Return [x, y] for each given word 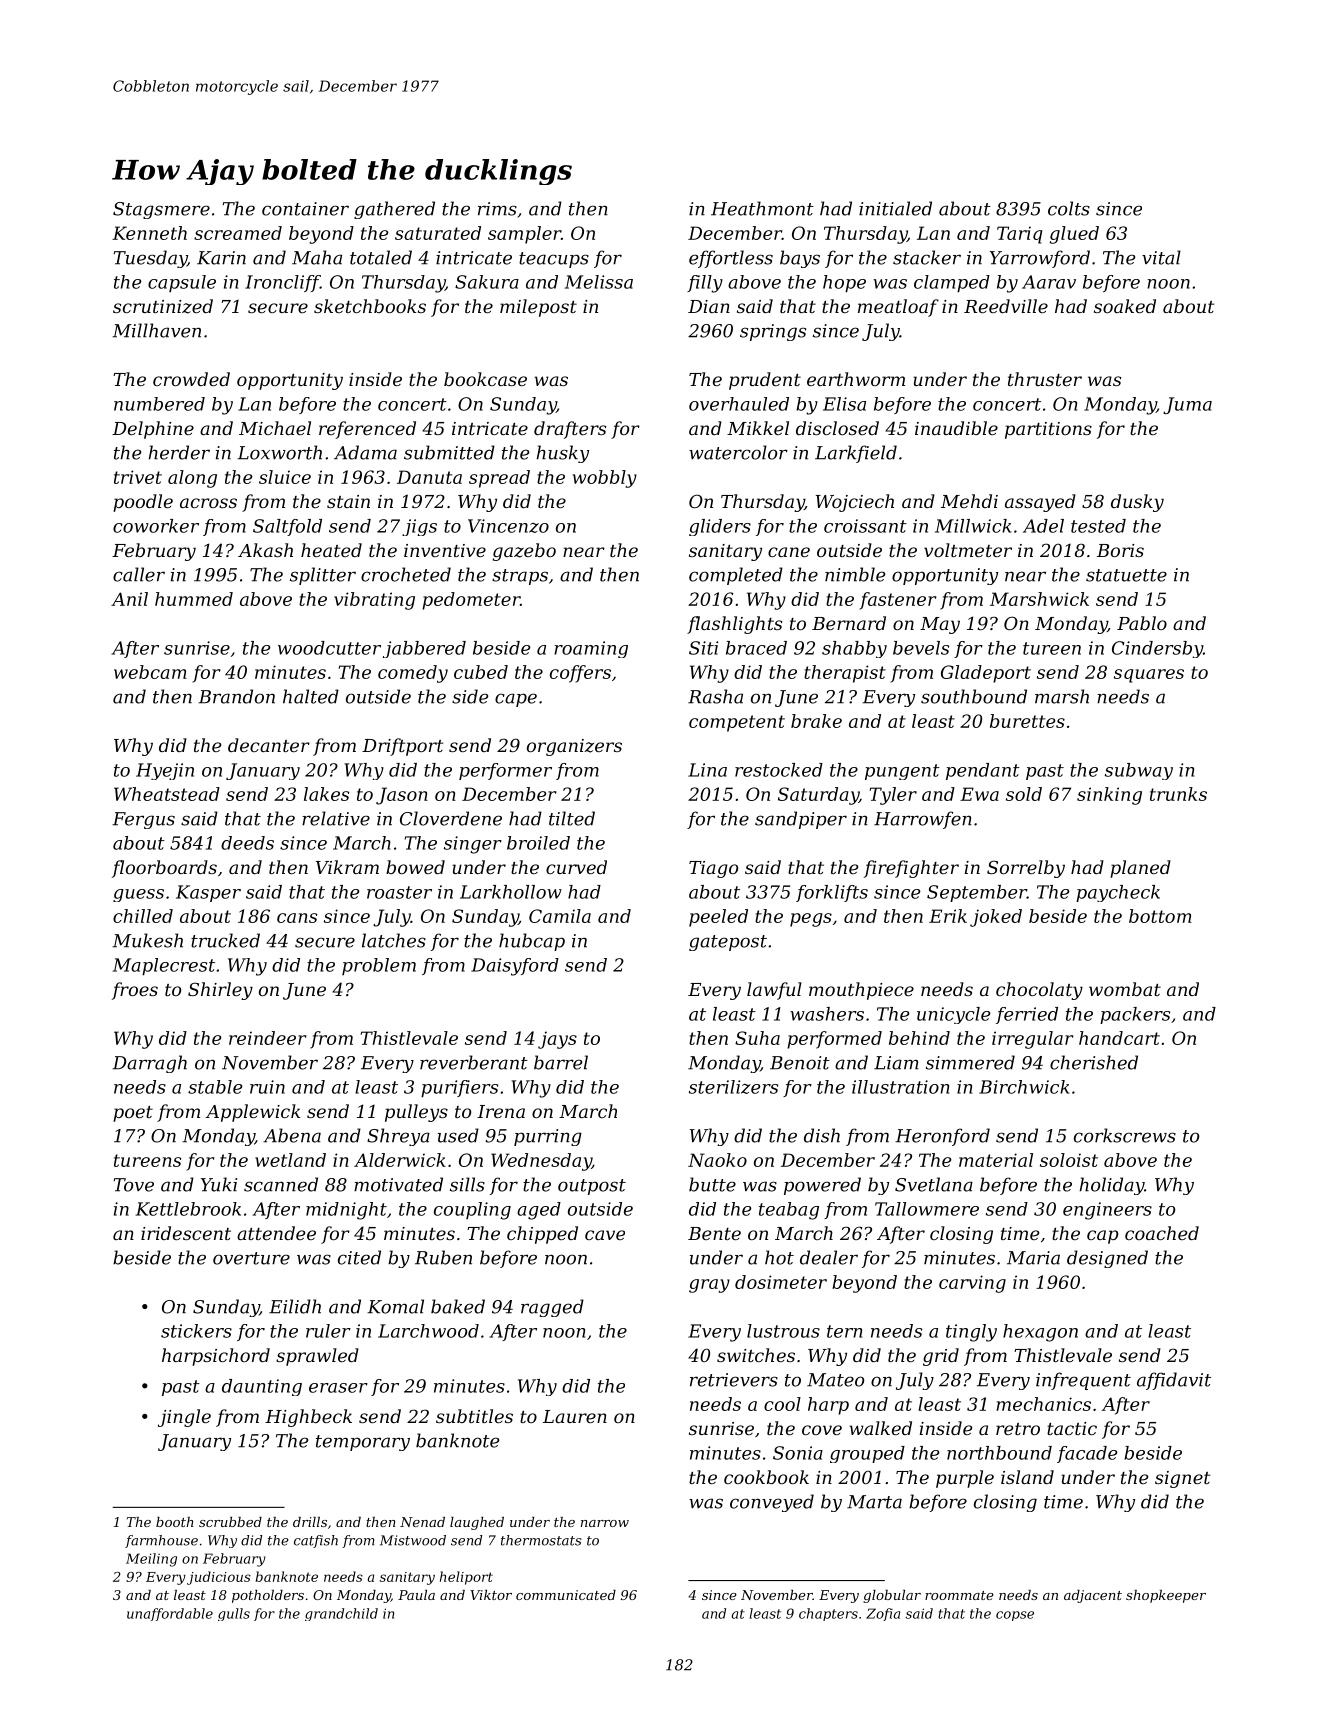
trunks [1178, 794]
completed [736, 576]
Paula [416, 1595]
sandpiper [801, 820]
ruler [328, 1331]
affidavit [1174, 1381]
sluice [285, 477]
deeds [247, 843]
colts [1069, 208]
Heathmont [762, 208]
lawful [774, 991]
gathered [394, 210]
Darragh [149, 1064]
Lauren [575, 1416]
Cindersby [1157, 649]
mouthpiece [861, 991]
